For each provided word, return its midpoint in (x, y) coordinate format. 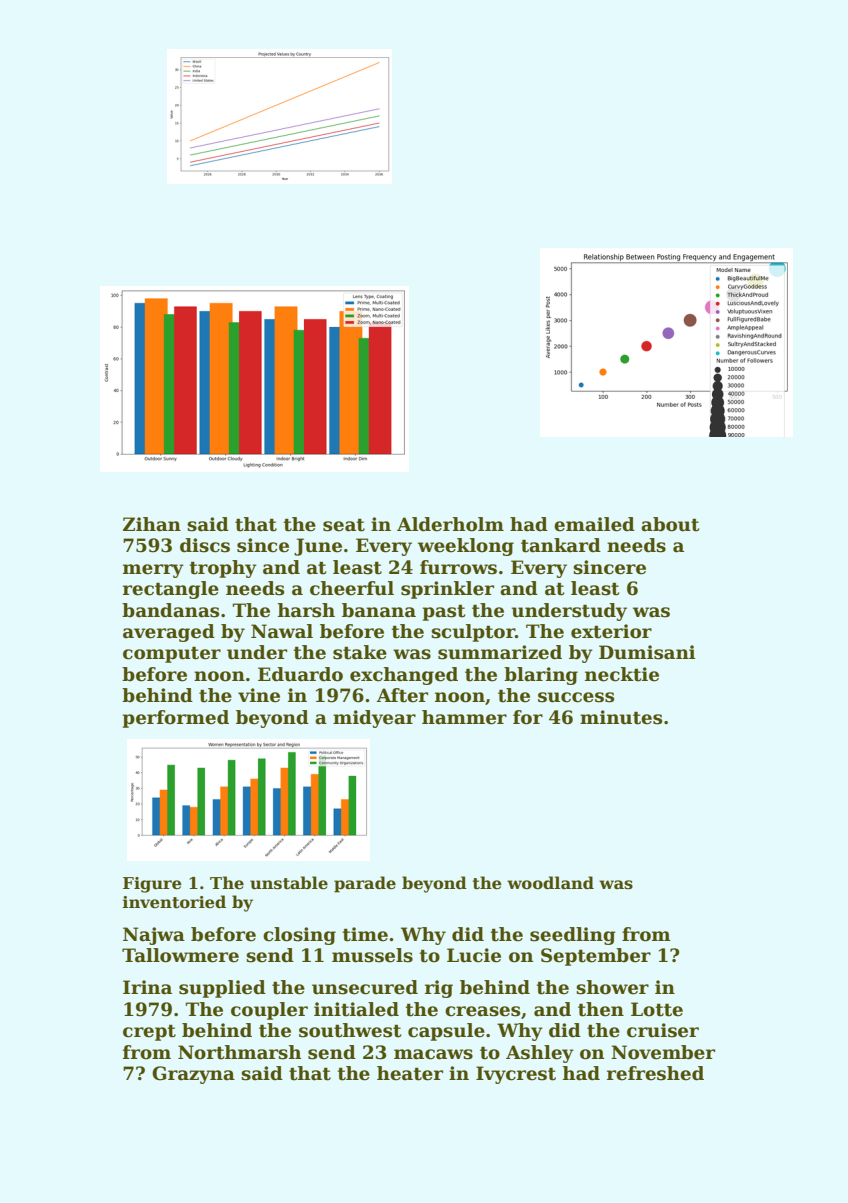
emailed (594, 524)
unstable (289, 883)
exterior (611, 631)
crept (149, 1032)
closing (299, 936)
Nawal (282, 631)
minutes (621, 717)
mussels (372, 955)
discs (205, 545)
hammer (464, 717)
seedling (573, 936)
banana (379, 610)
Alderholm (450, 524)
